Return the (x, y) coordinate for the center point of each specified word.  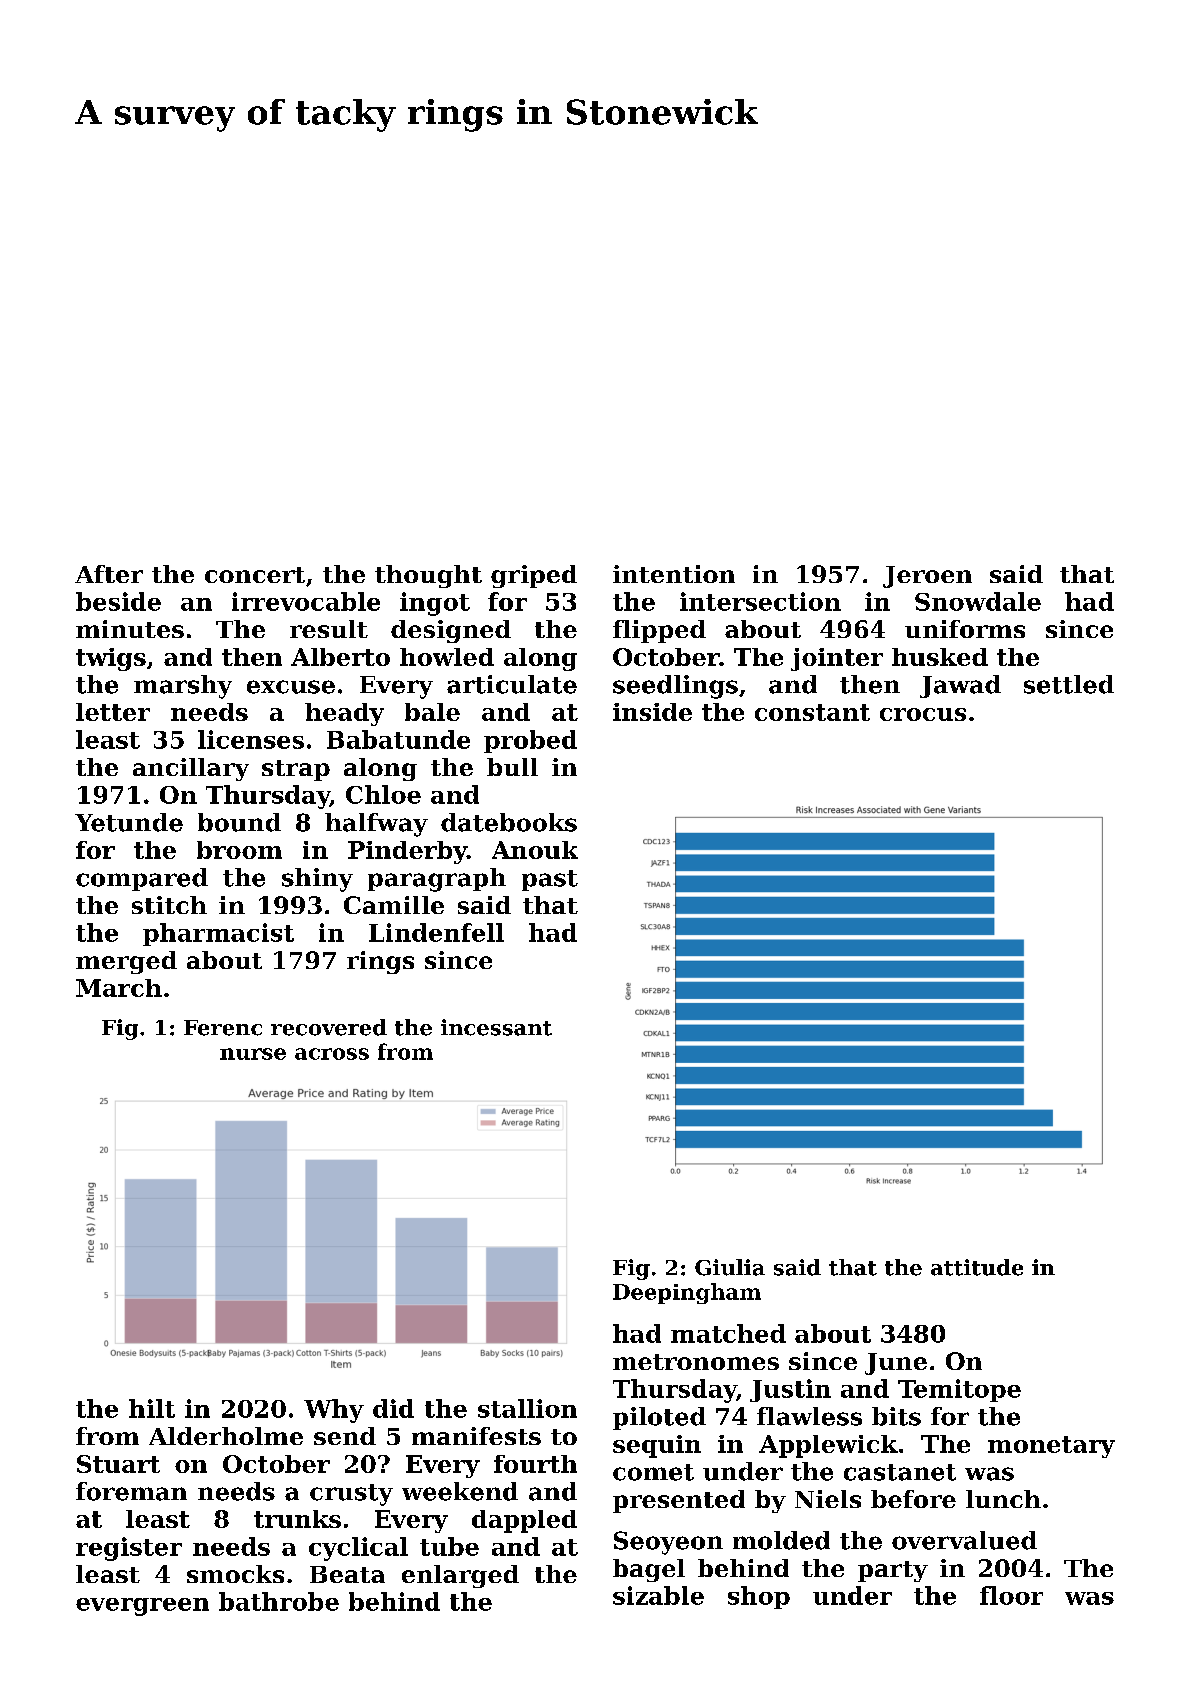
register (129, 1549)
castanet (900, 1472)
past (550, 880)
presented (679, 1501)
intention (674, 574)
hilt (152, 1408)
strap (296, 770)
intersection (760, 601)
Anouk (535, 850)
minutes (130, 629)
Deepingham (687, 1293)
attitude (977, 1267)
